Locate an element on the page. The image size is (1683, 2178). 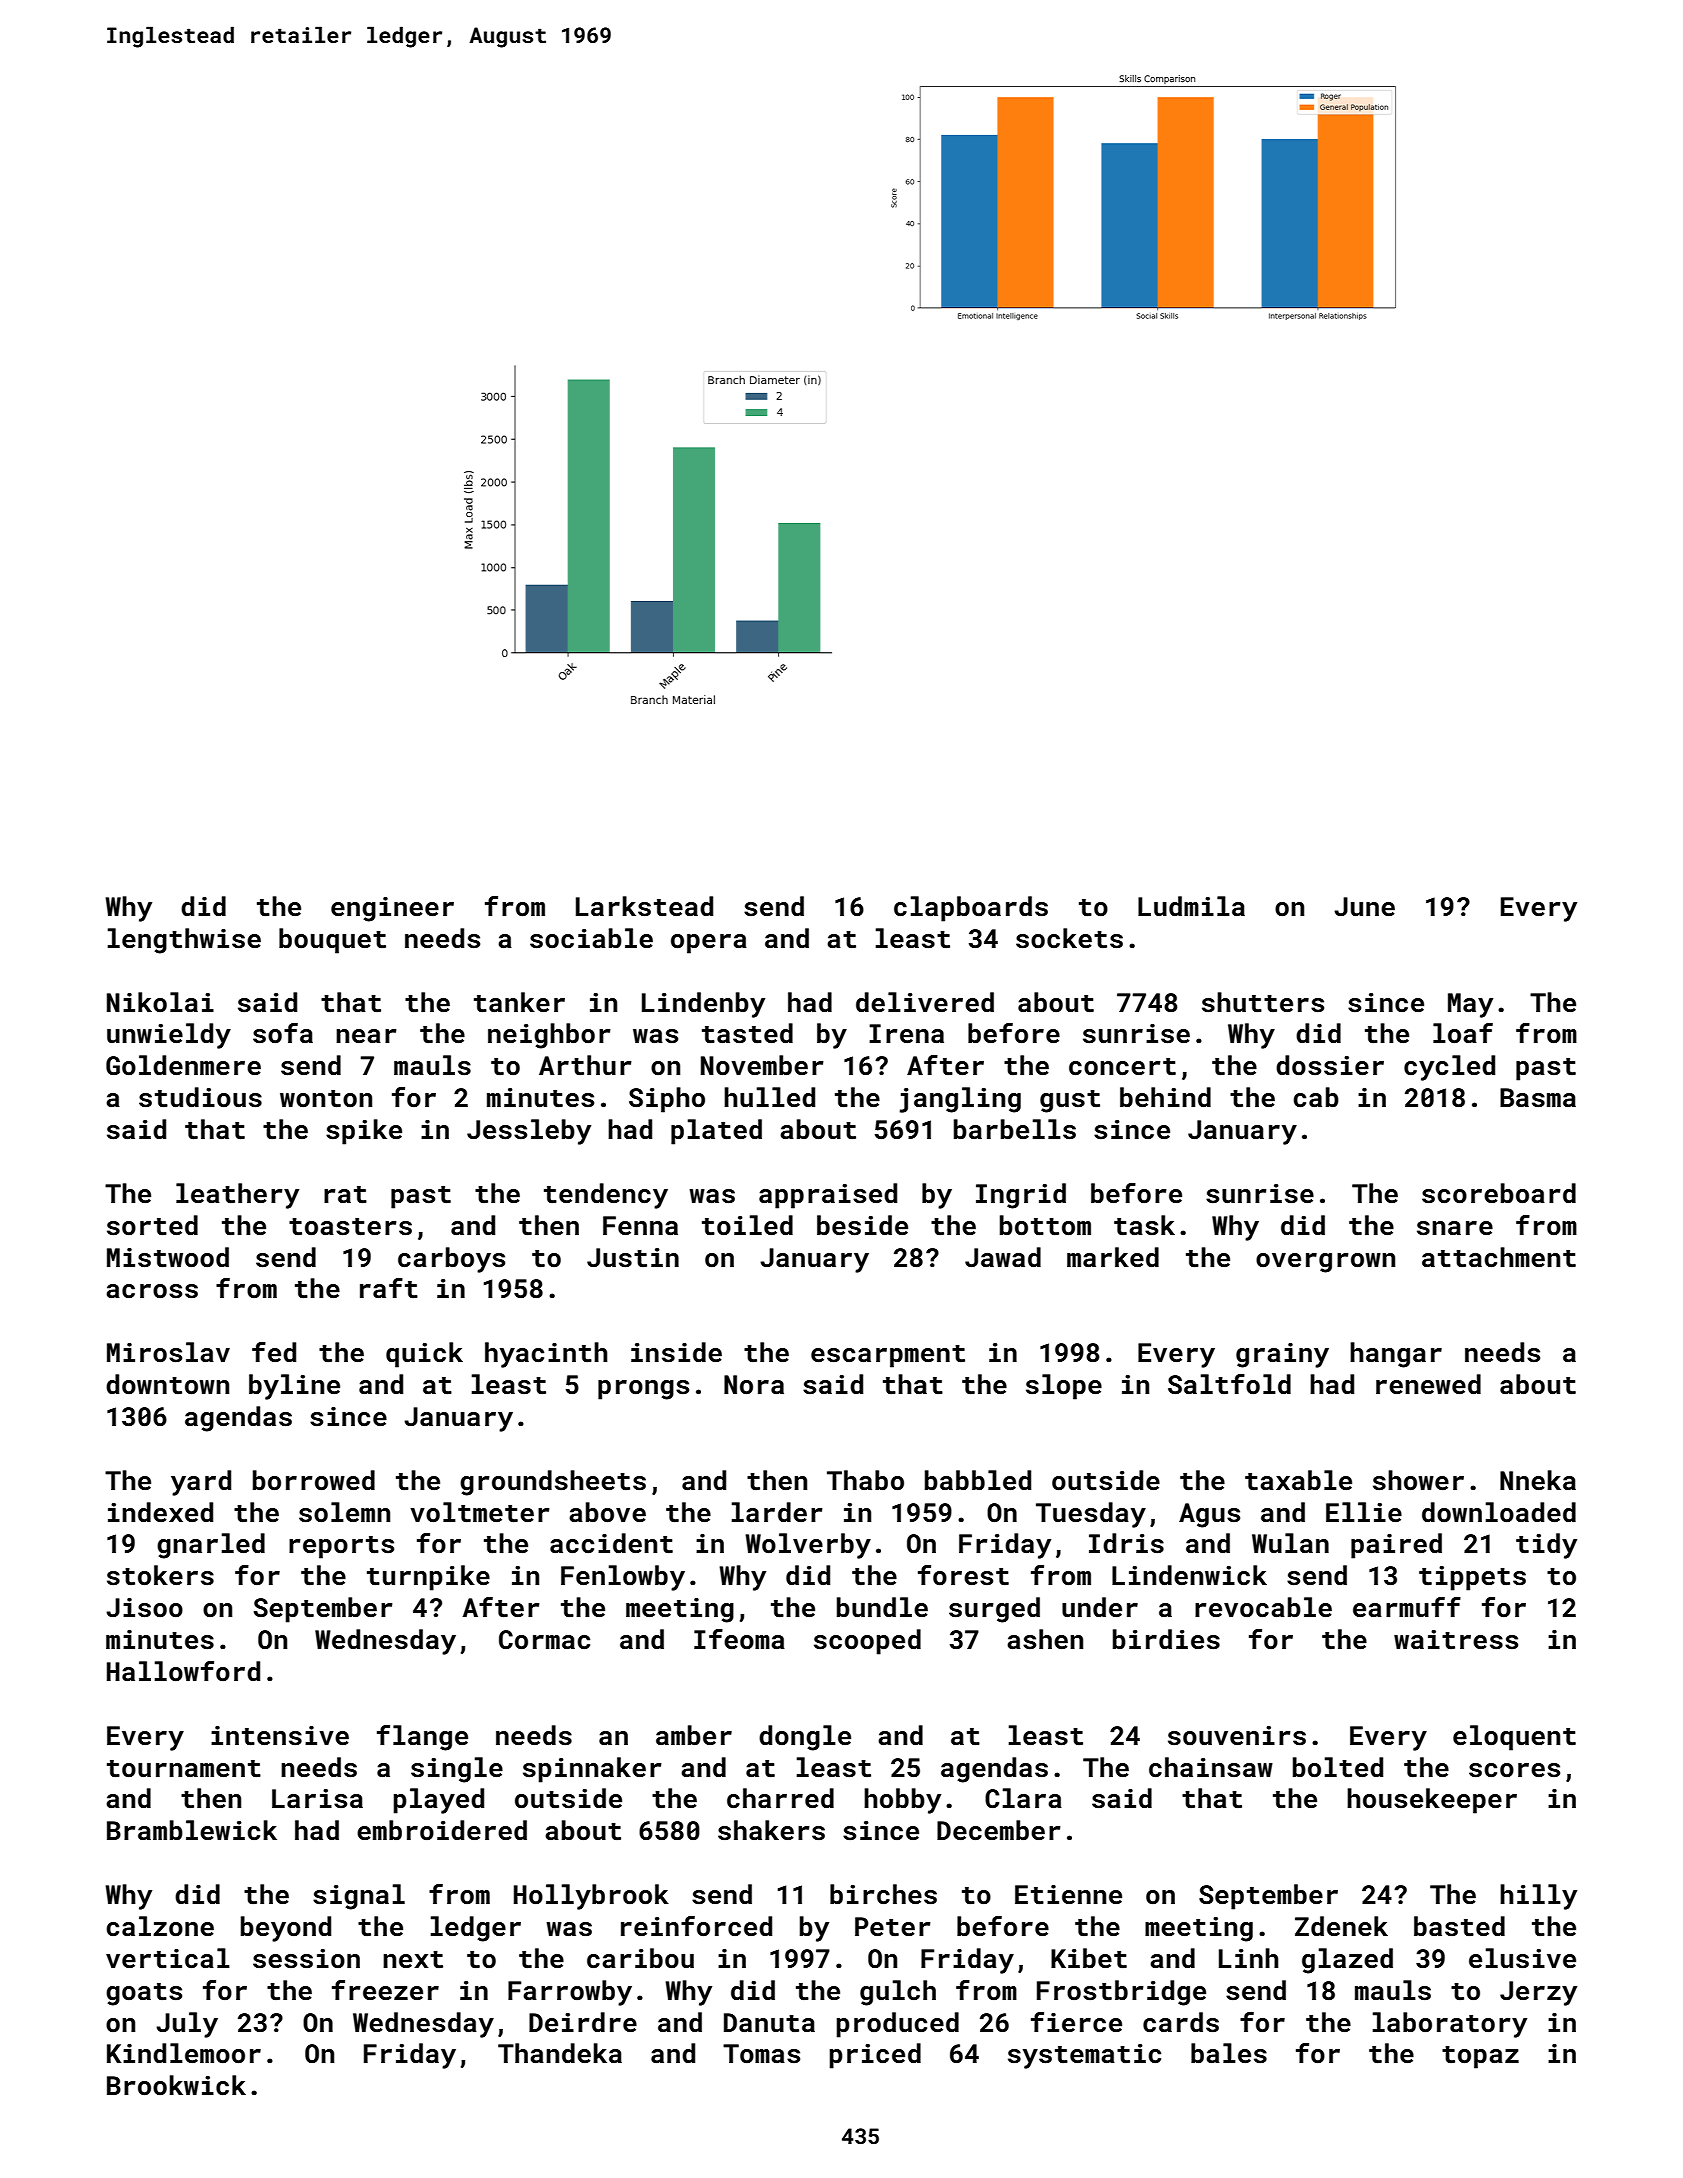
Thandeka is located at coordinates (560, 2053).
